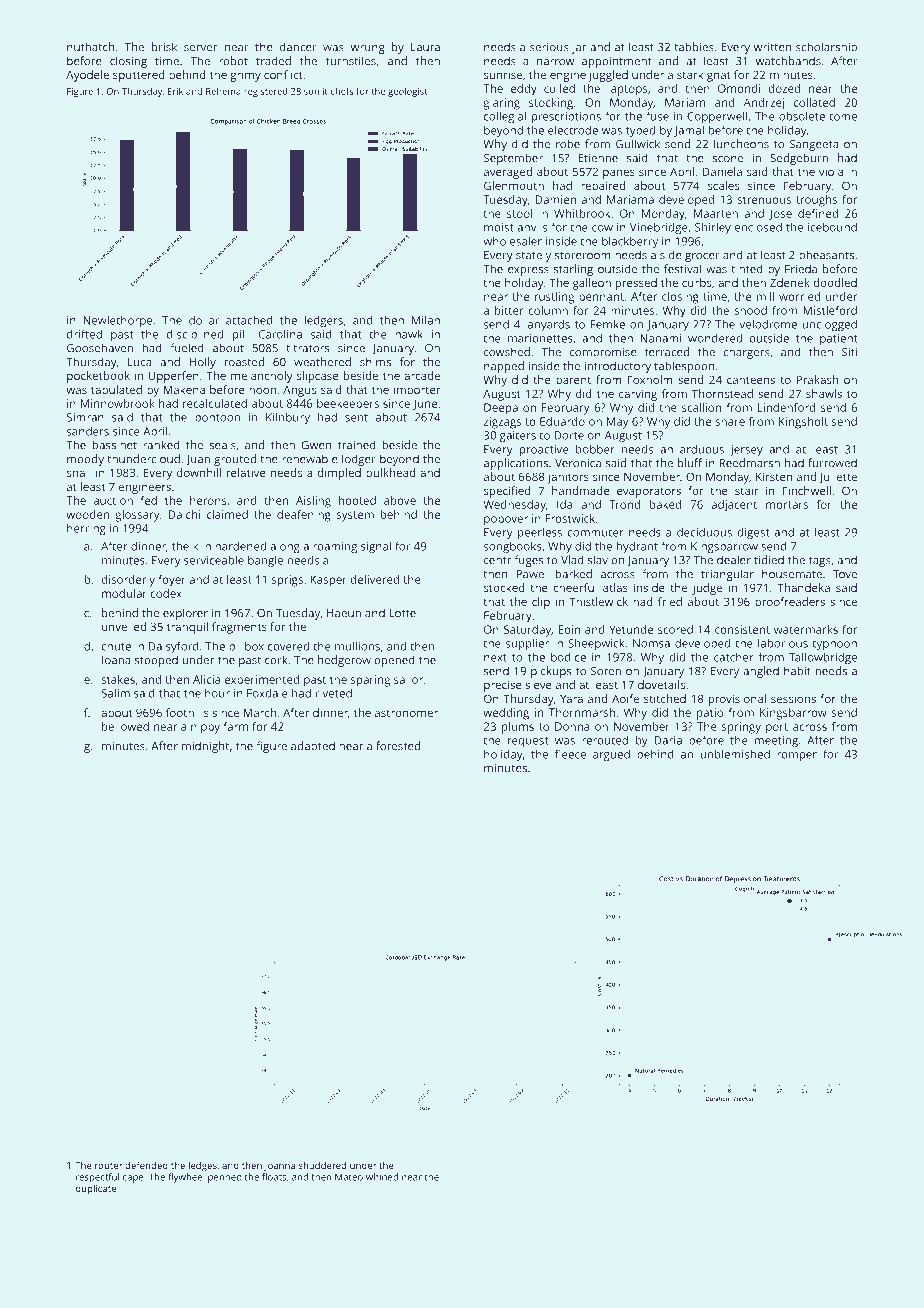  Describe the element at coordinates (164, 47) in the image. I see `brisk` at that location.
